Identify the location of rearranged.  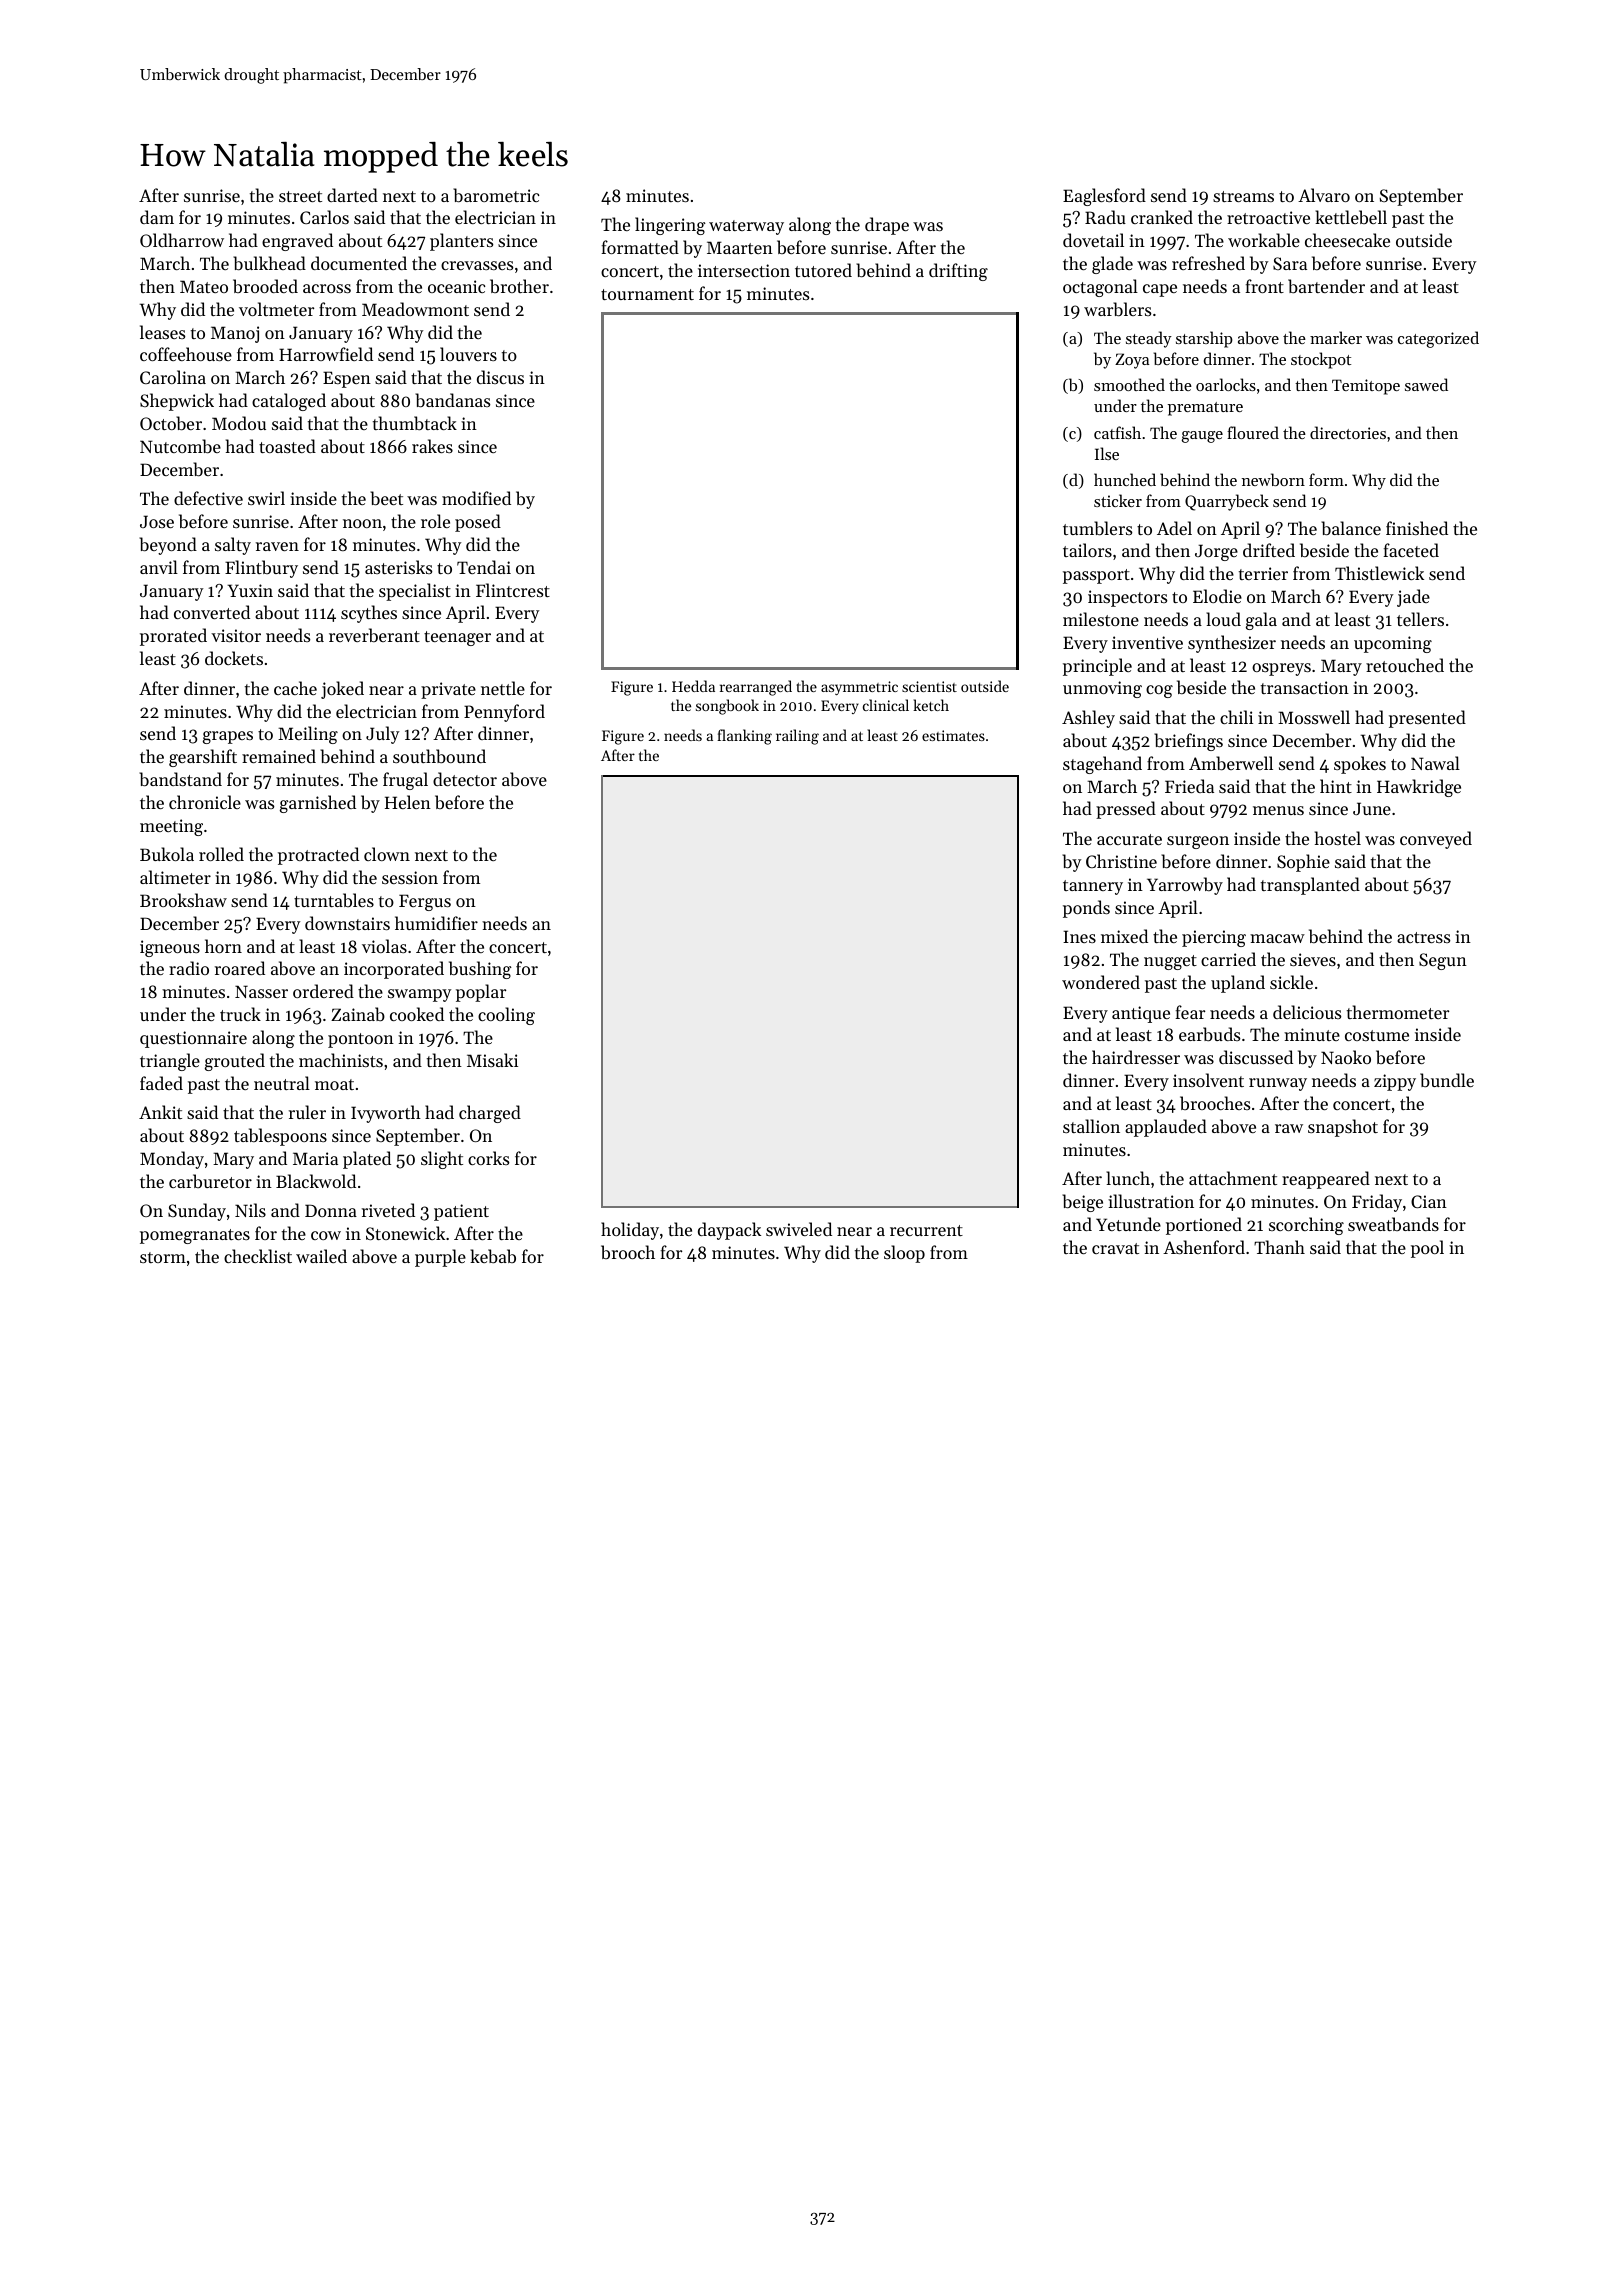
(756, 688).
